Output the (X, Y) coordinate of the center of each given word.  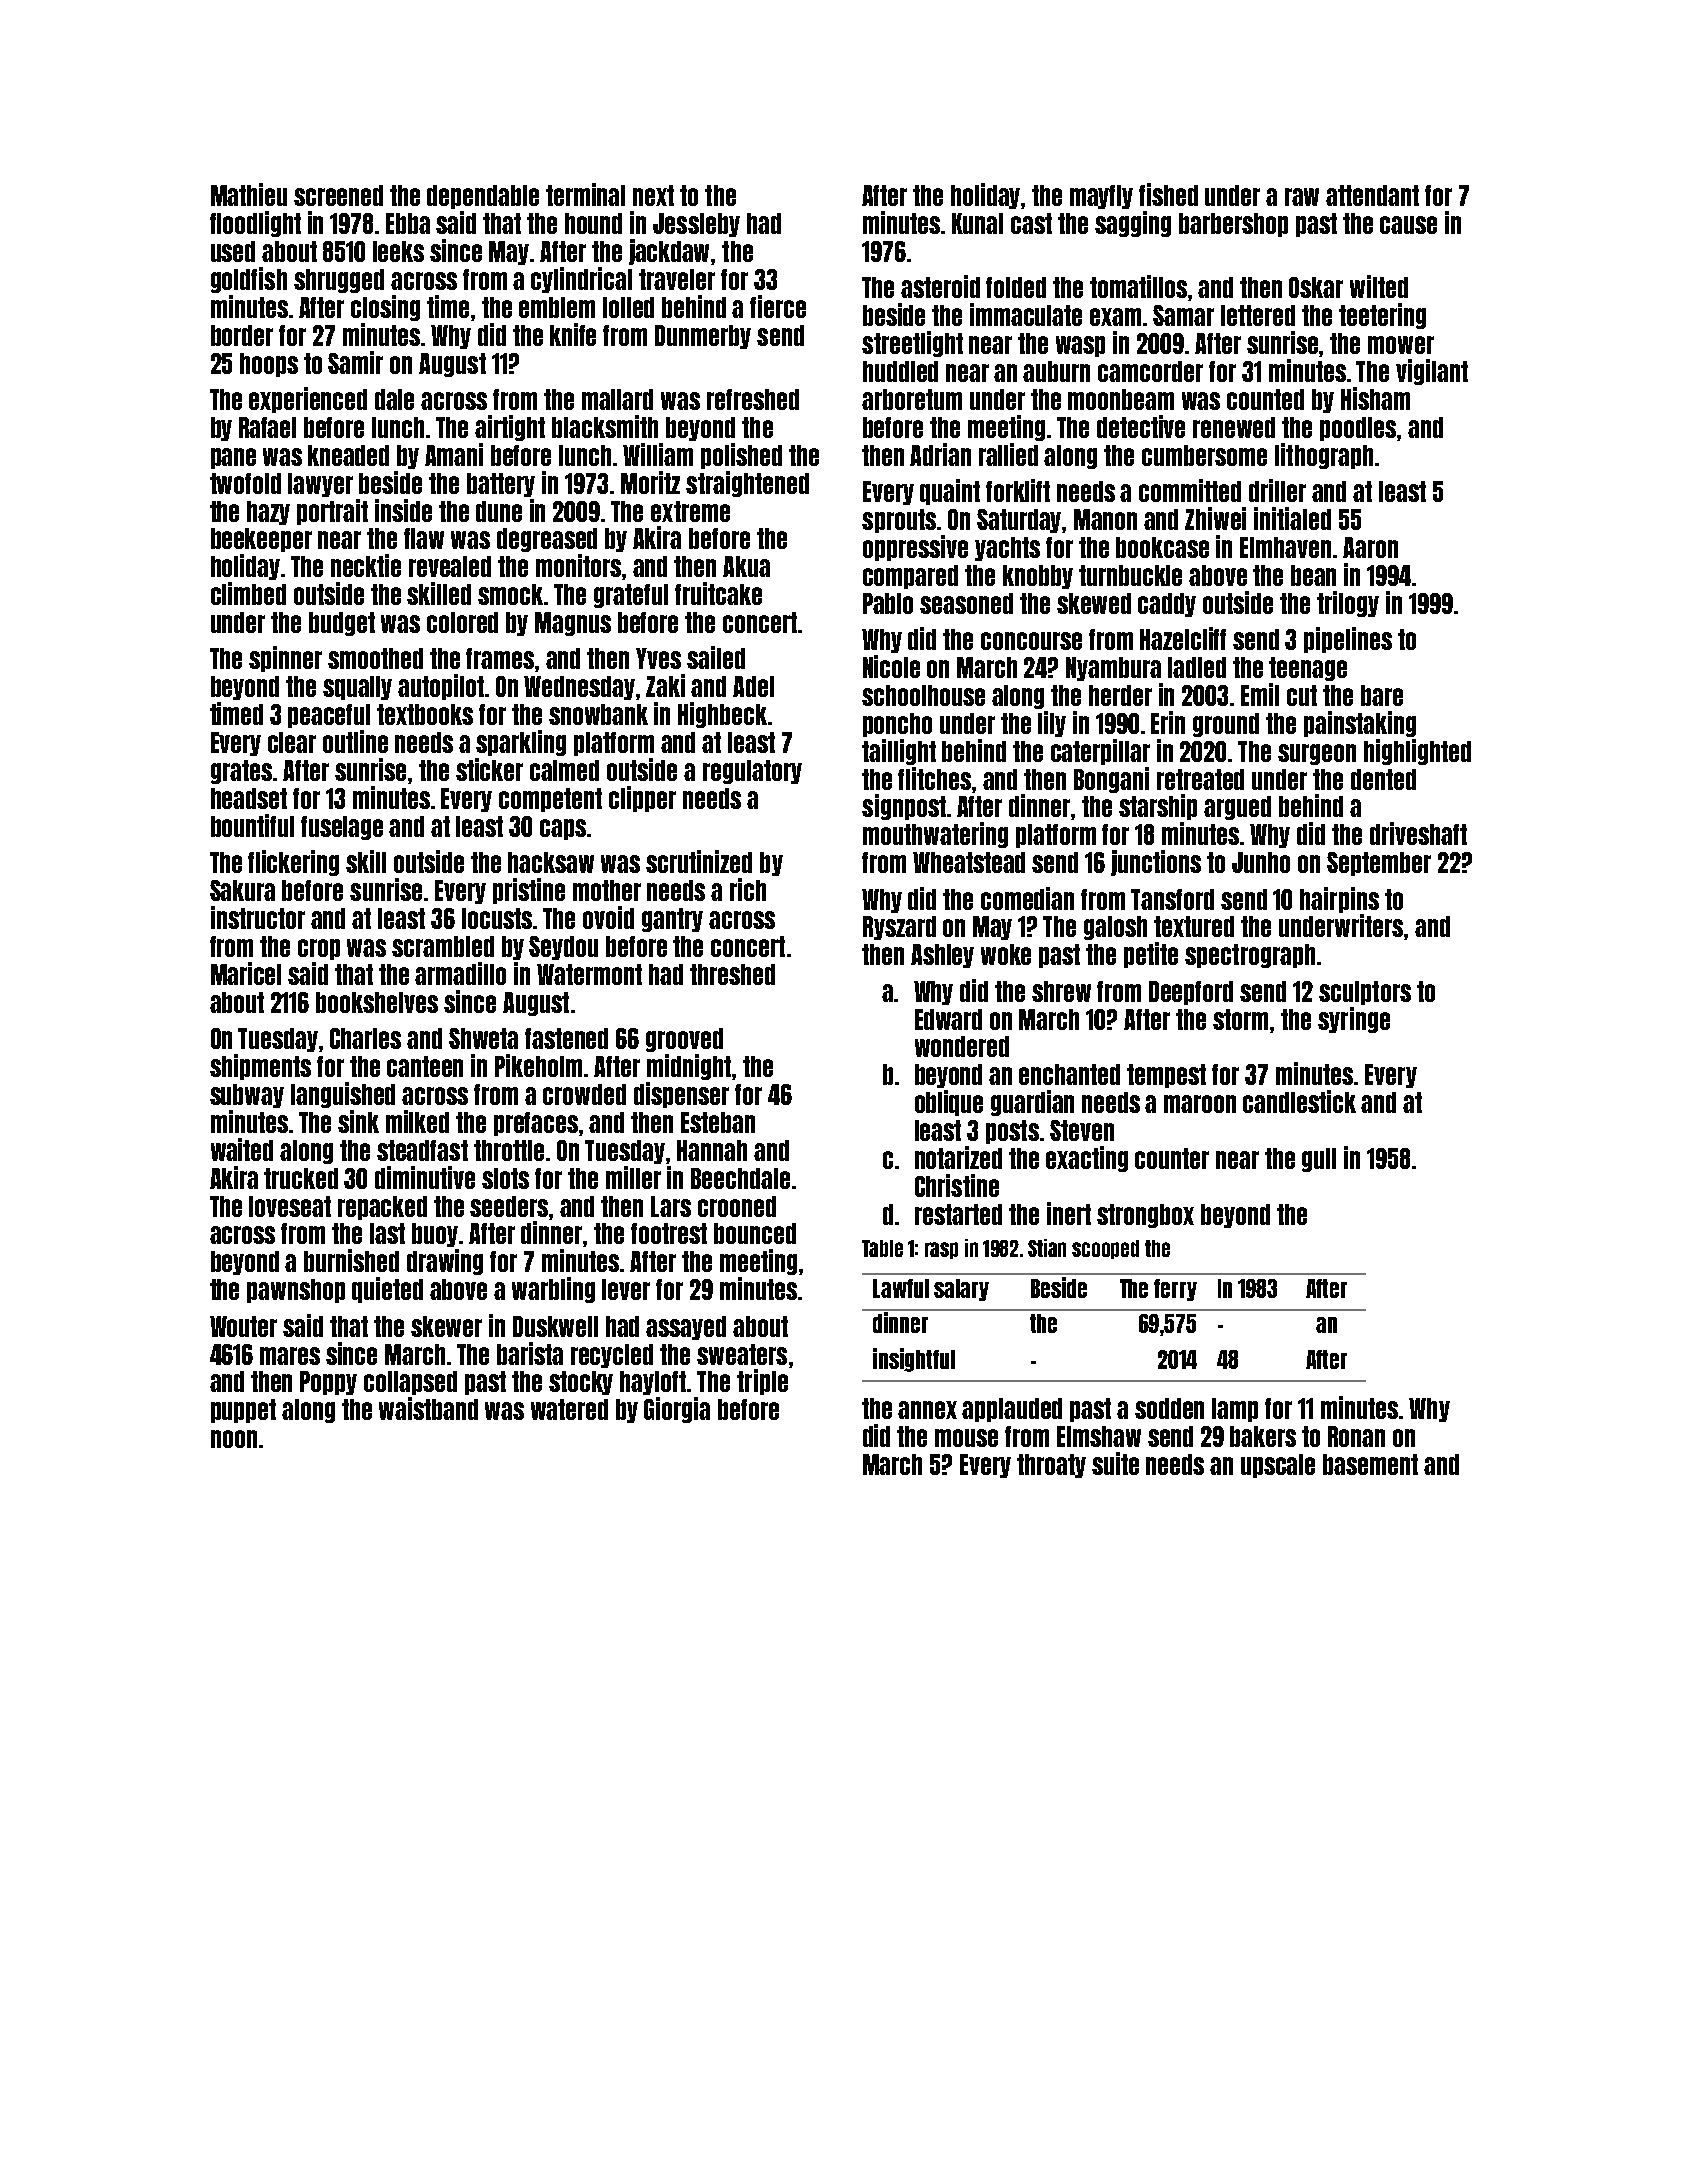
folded (1016, 287)
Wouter (243, 1326)
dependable (483, 197)
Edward (948, 1019)
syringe (1354, 1020)
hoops (269, 365)
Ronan (1356, 1436)
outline (355, 741)
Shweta (483, 1038)
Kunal (977, 223)
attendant (1372, 195)
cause (1408, 225)
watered (569, 1409)
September (1379, 864)
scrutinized (699, 861)
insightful (914, 1360)
